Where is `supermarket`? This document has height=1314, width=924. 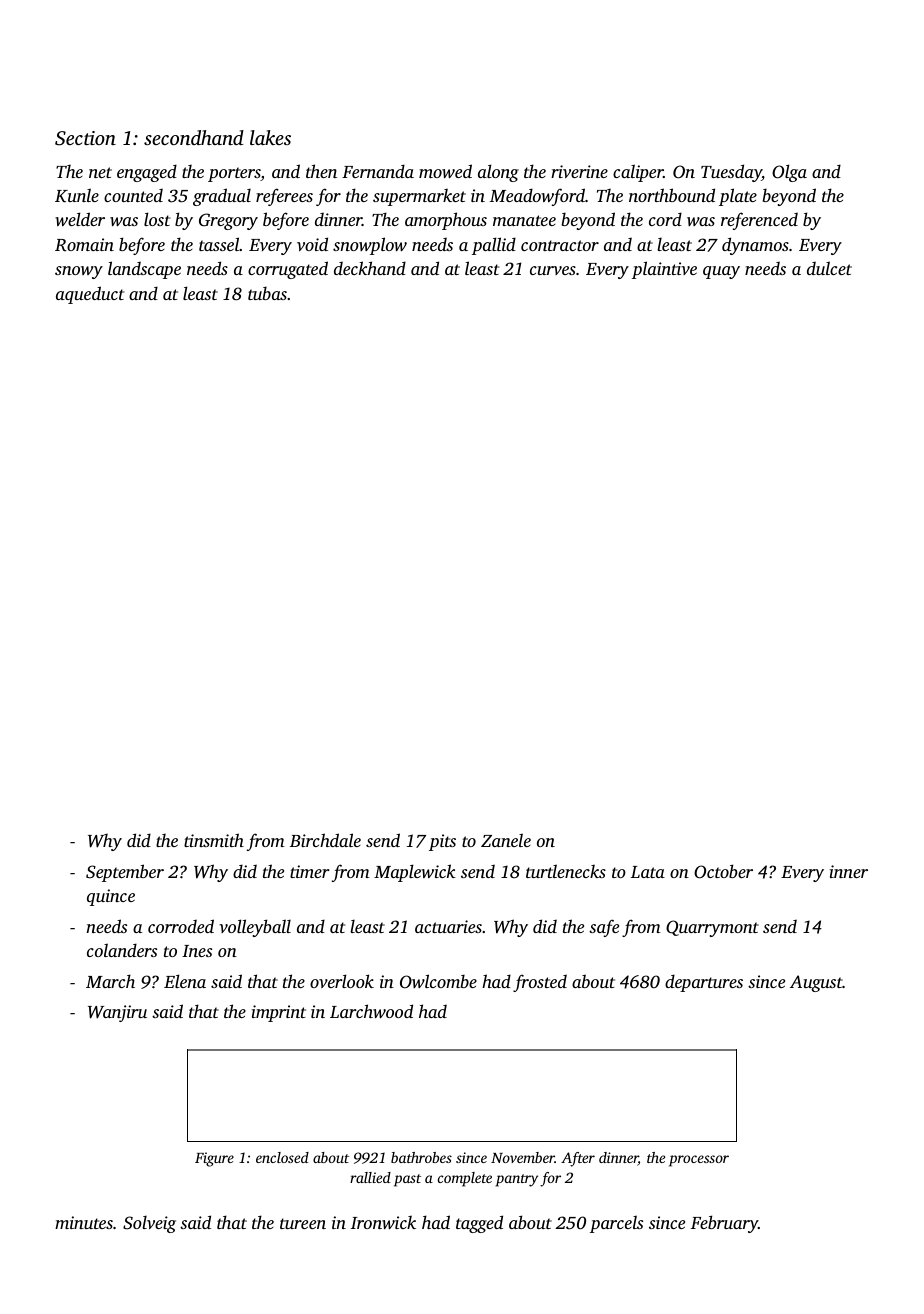 supermarket is located at coordinates (419, 197).
